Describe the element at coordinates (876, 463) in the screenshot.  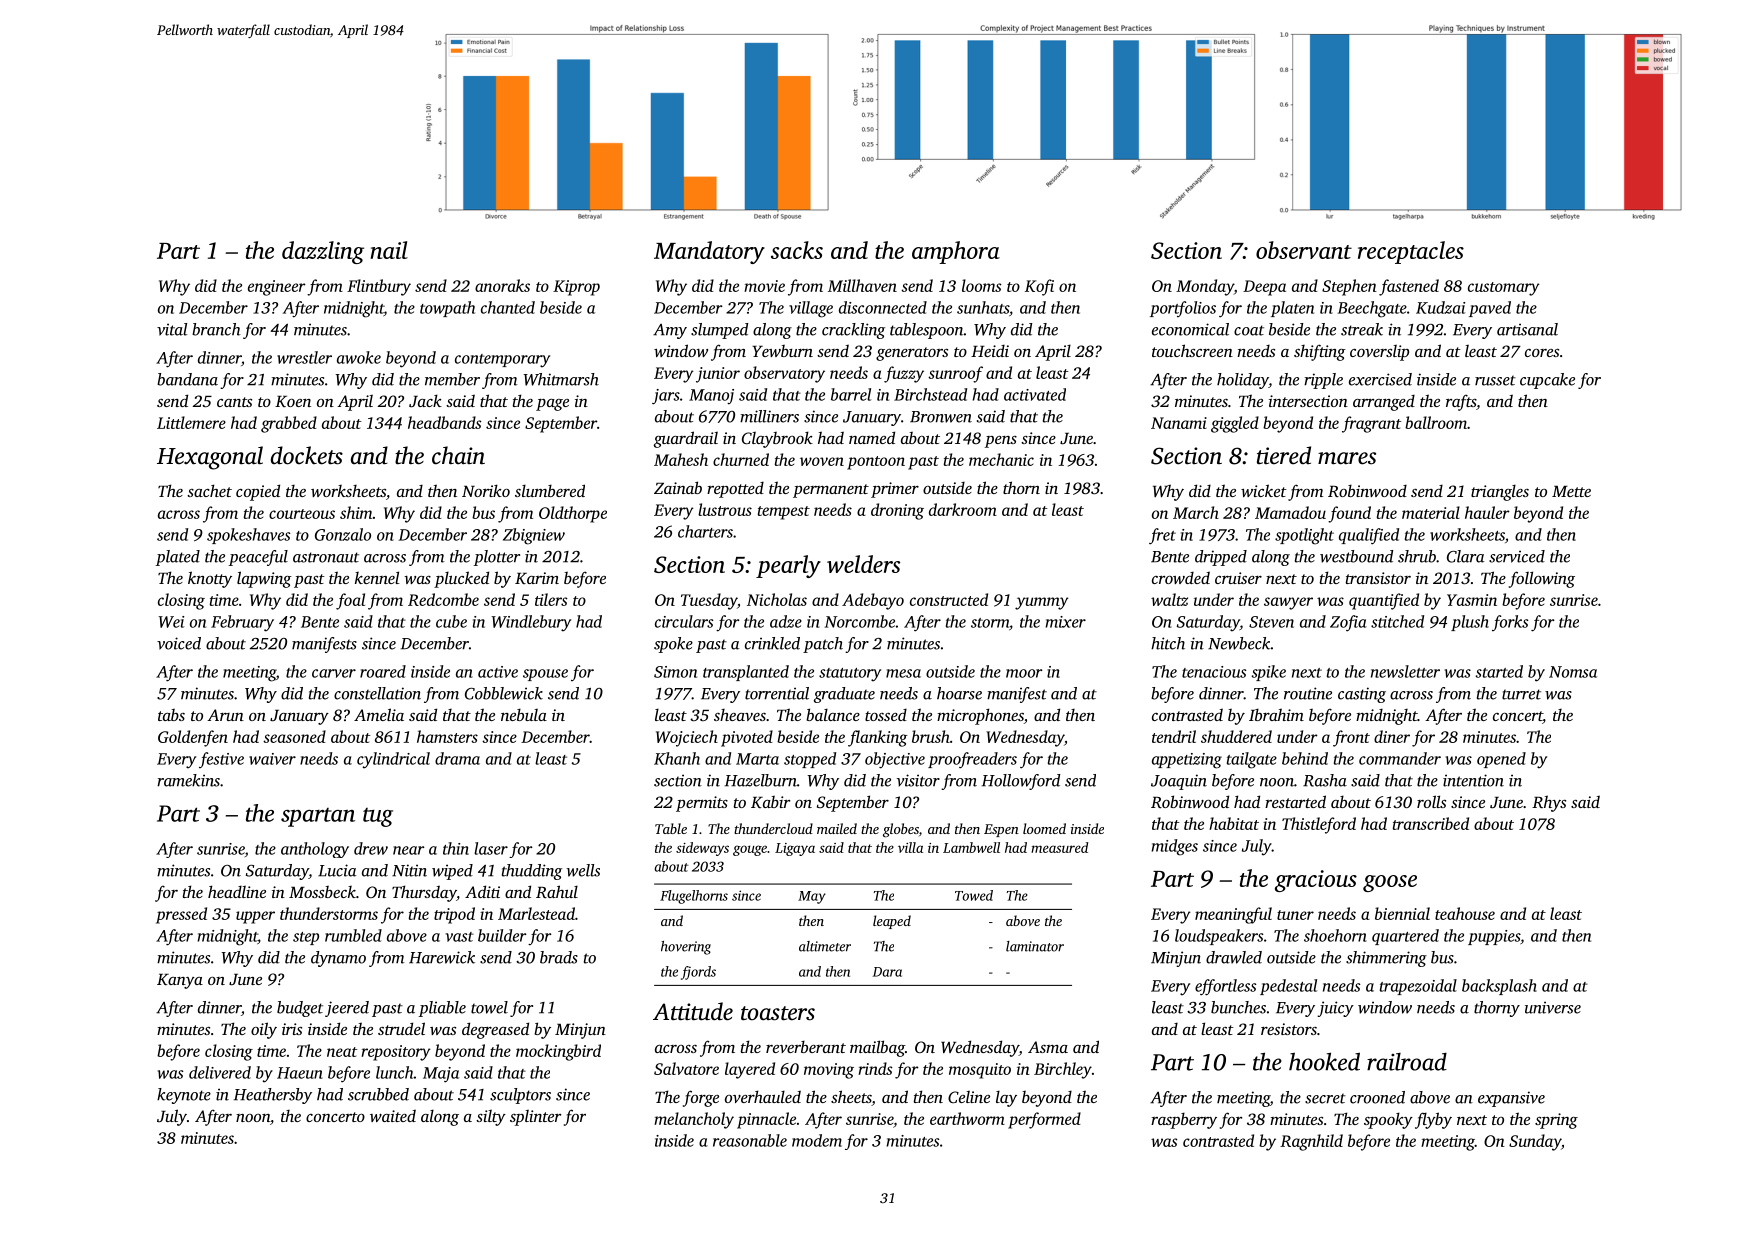
I see `pontoon` at that location.
